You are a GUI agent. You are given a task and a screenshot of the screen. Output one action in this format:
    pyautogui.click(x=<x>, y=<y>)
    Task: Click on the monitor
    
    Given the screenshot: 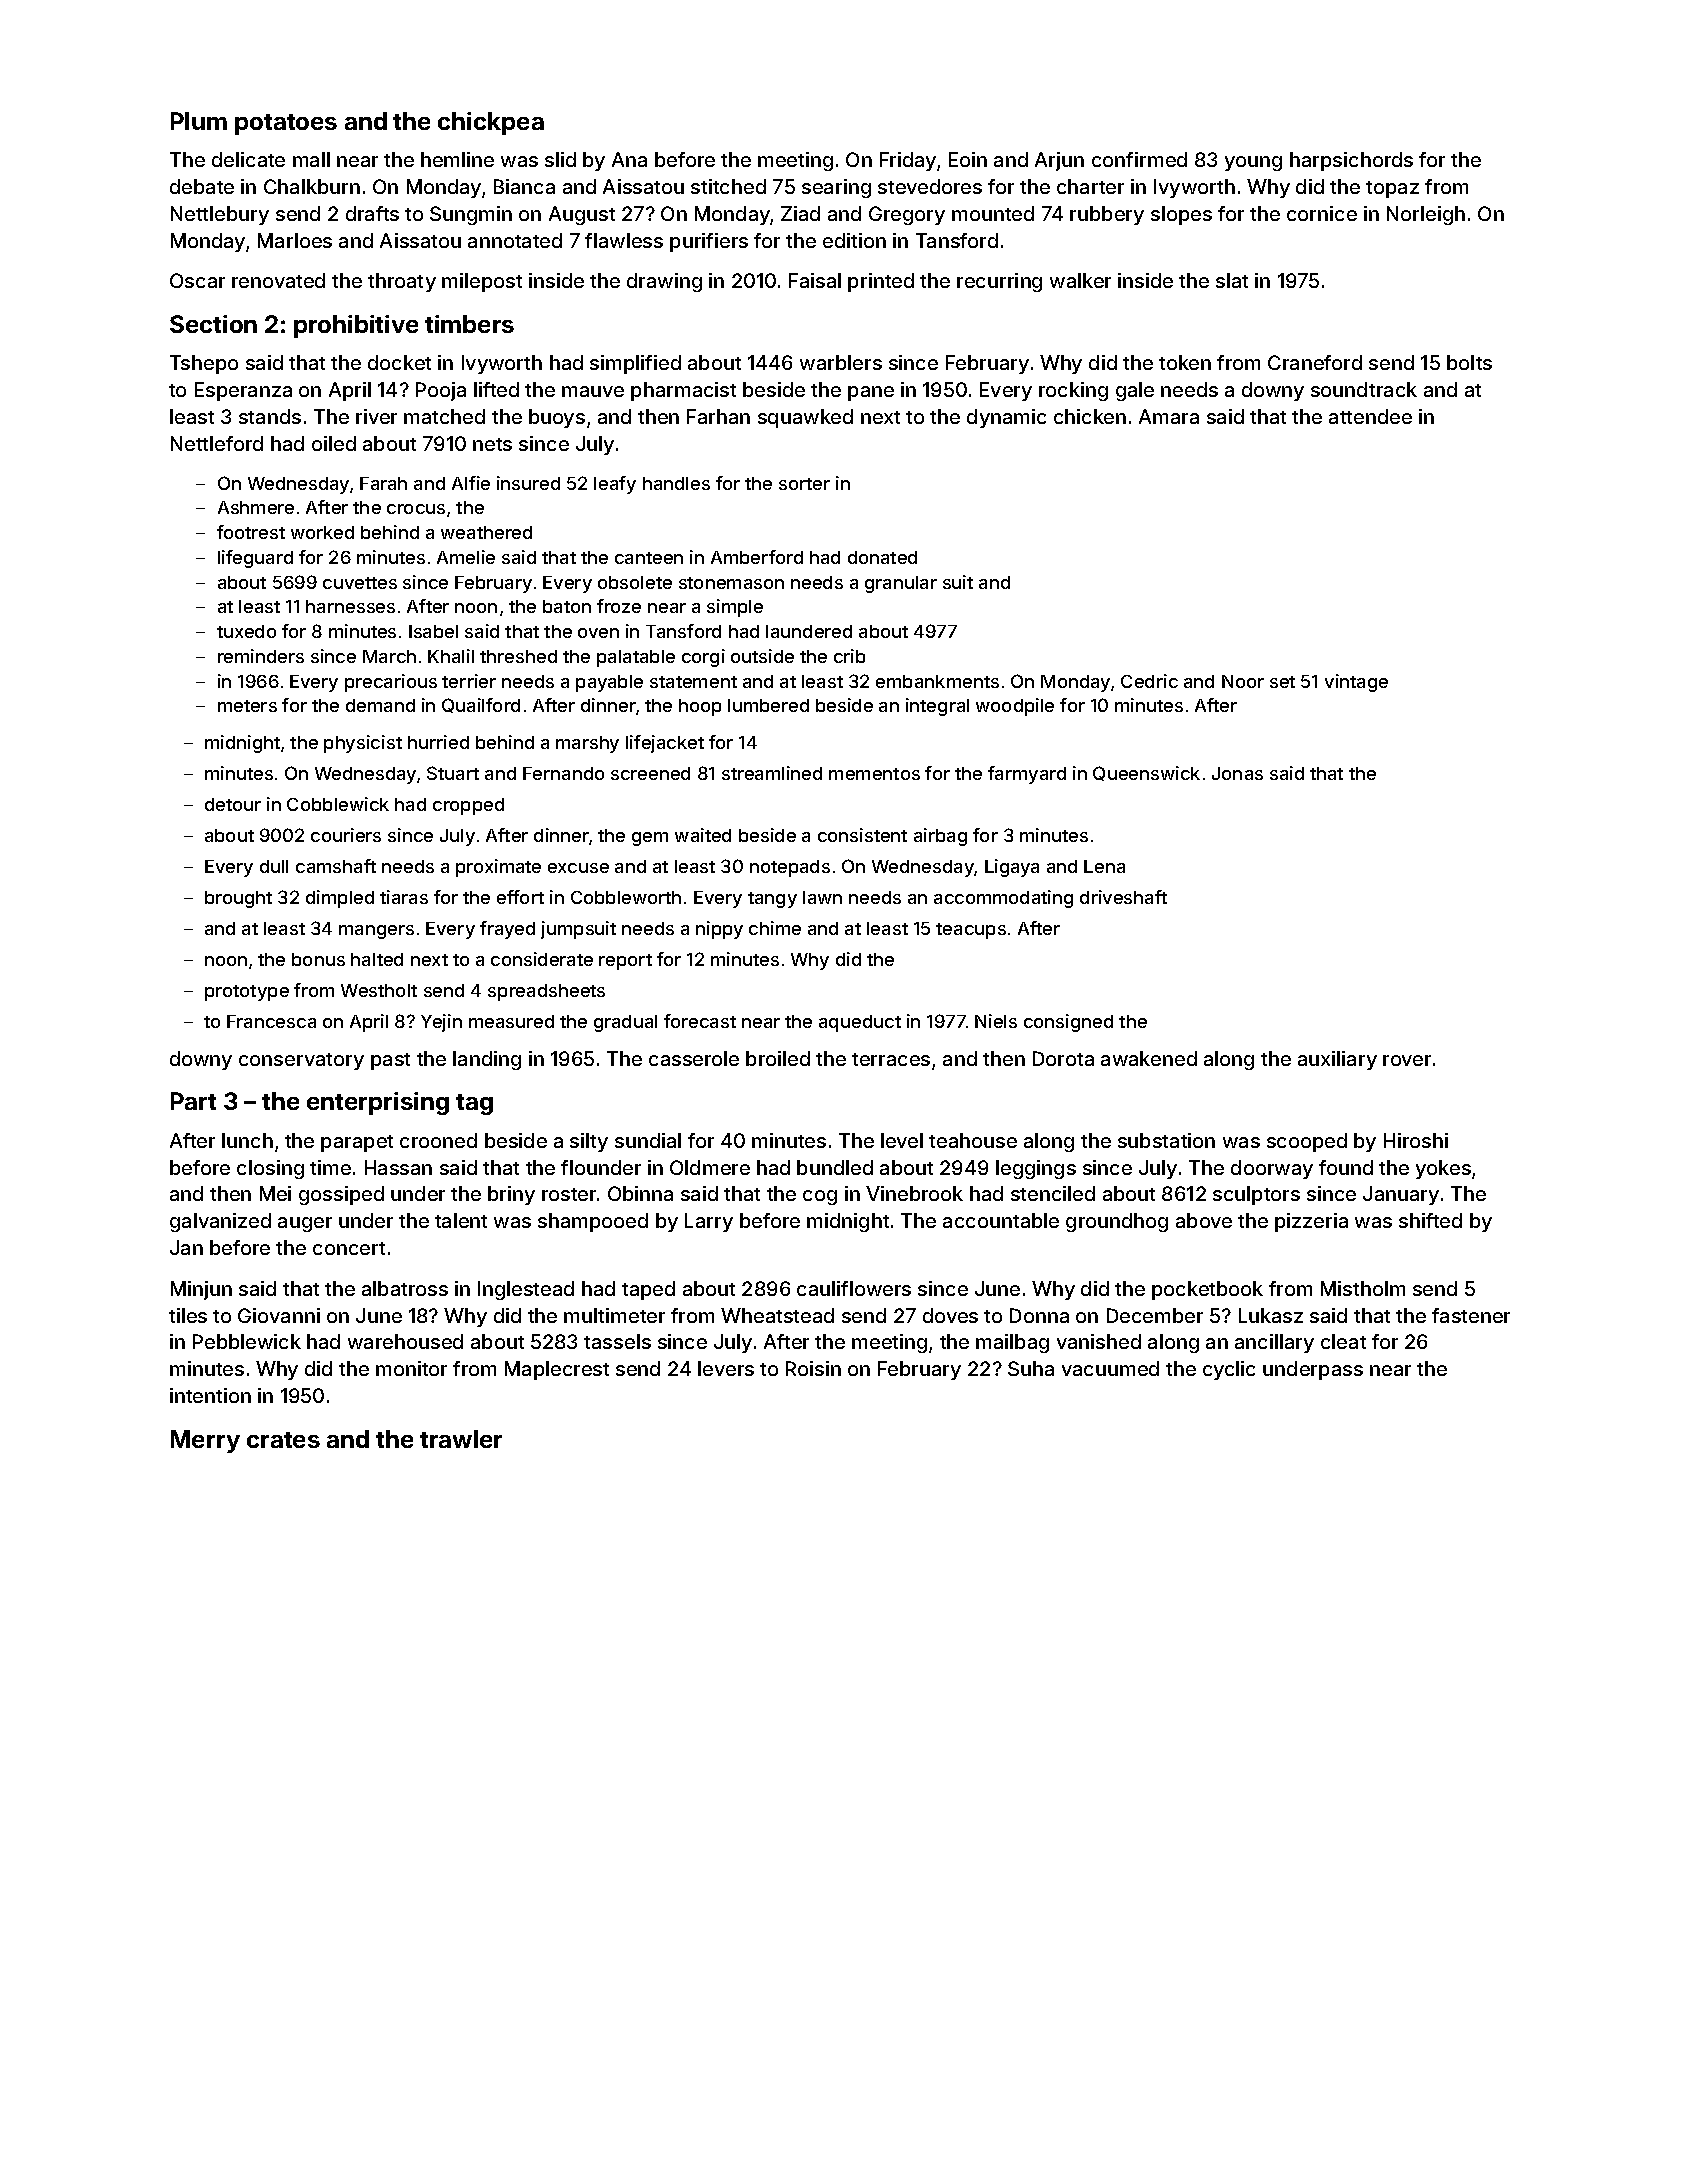 What is the action you would take?
    pyautogui.click(x=411, y=1368)
